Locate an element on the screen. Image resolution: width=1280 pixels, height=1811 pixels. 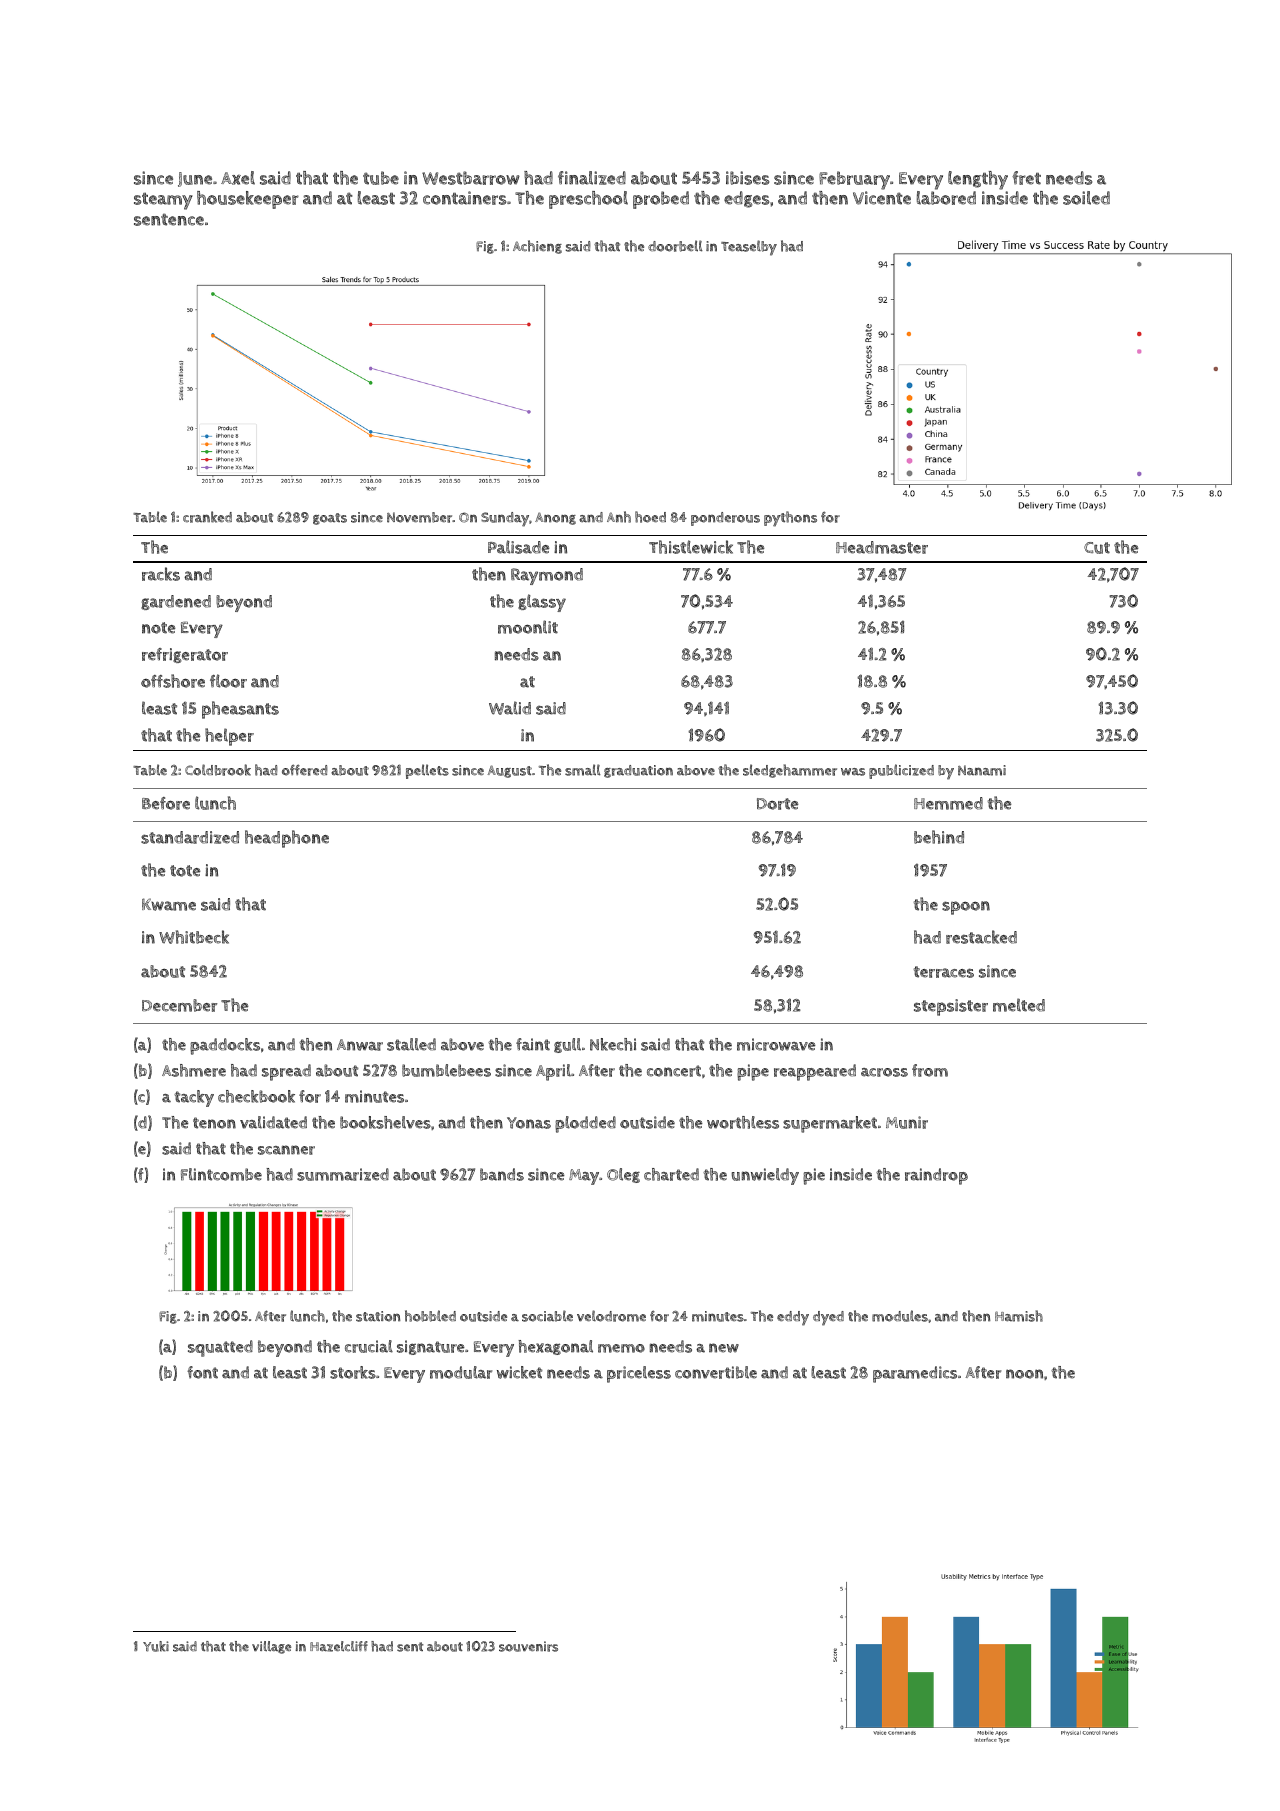
restacked is located at coordinates (981, 937).
